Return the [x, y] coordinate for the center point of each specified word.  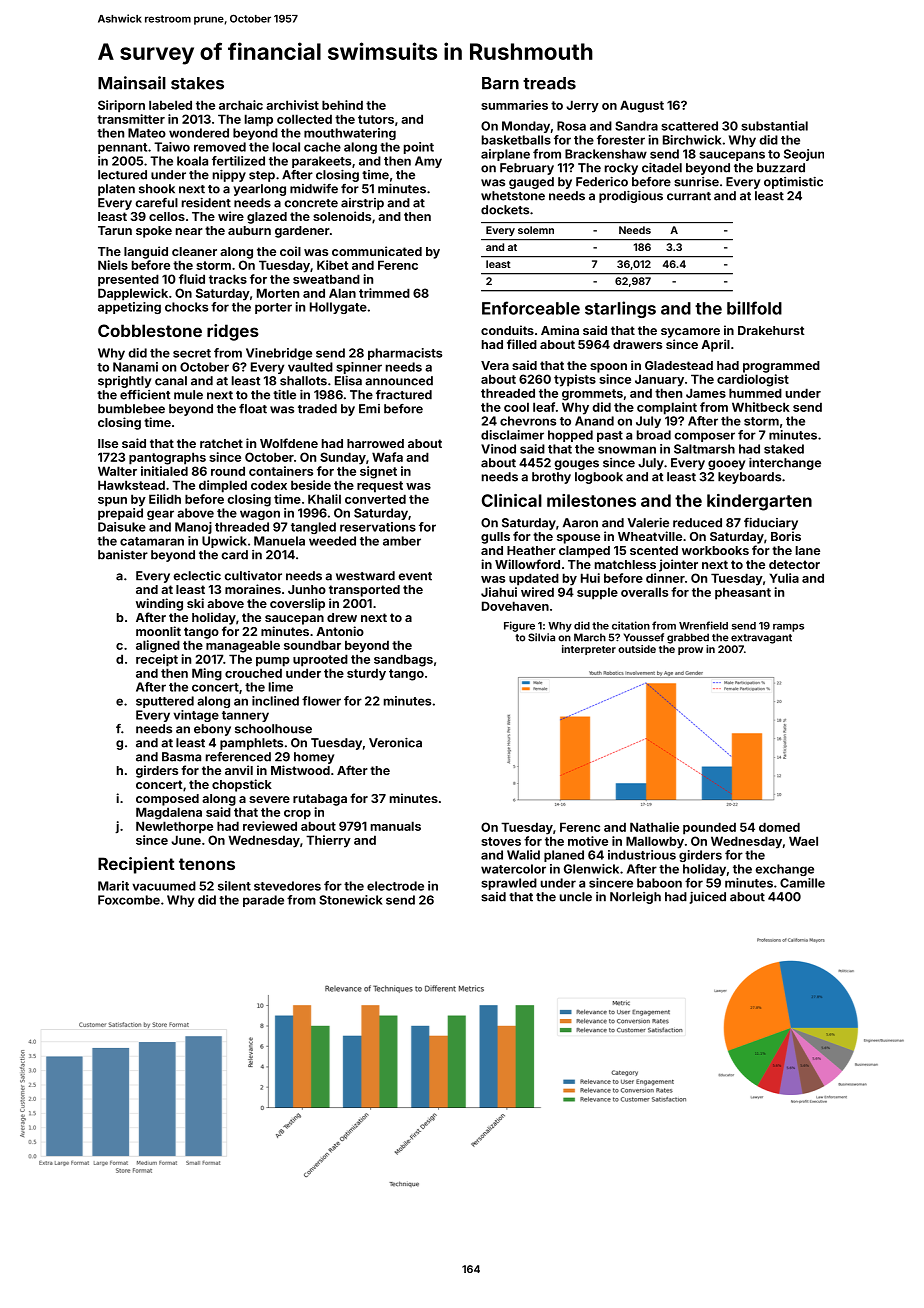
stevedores [287, 886]
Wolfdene [289, 443]
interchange [785, 464]
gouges [577, 465]
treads [549, 83]
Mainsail [132, 83]
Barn [500, 83]
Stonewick [350, 900]
